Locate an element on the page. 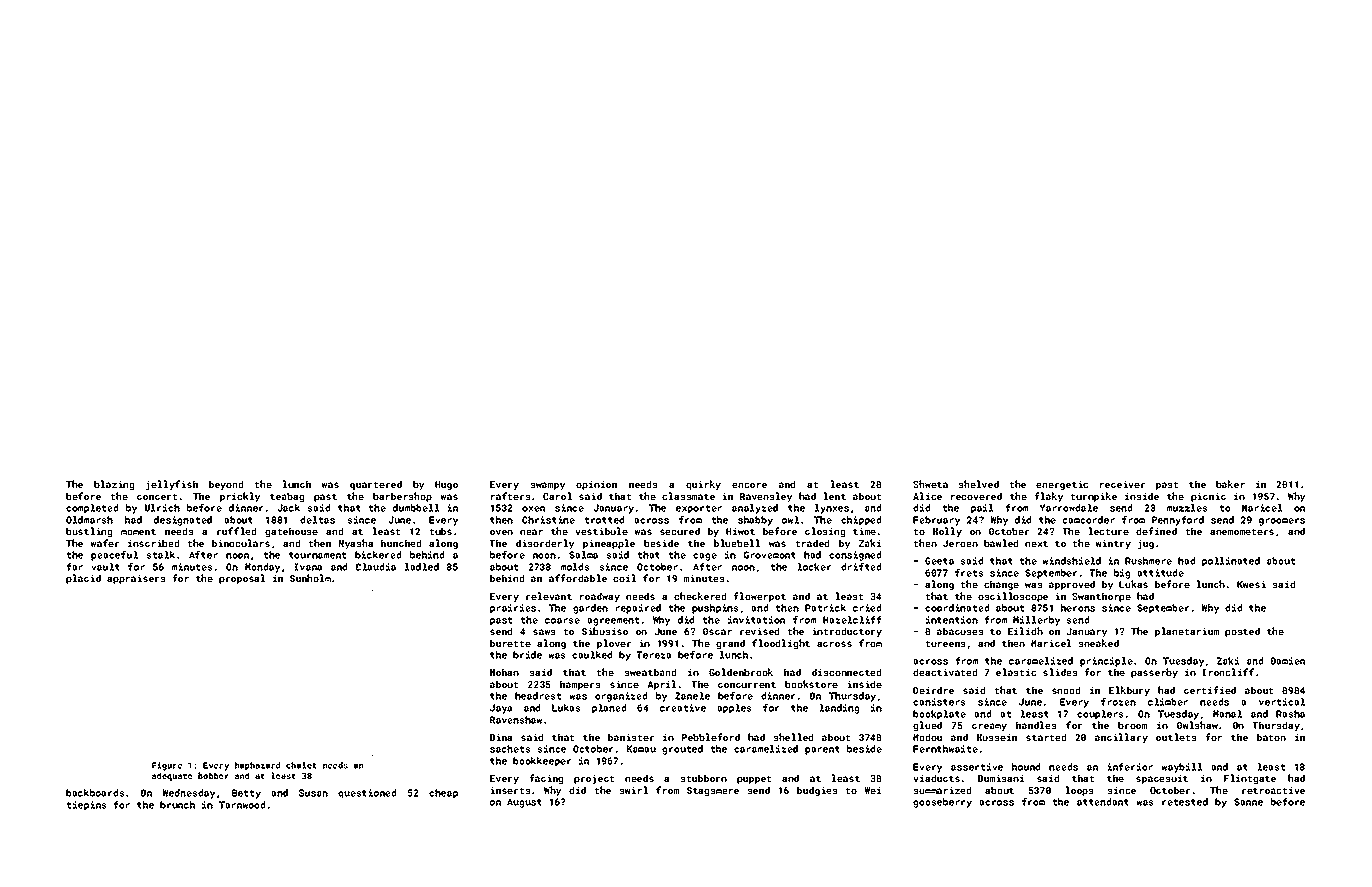 This document has width=1372, height=887. recovered is located at coordinates (976, 496).
